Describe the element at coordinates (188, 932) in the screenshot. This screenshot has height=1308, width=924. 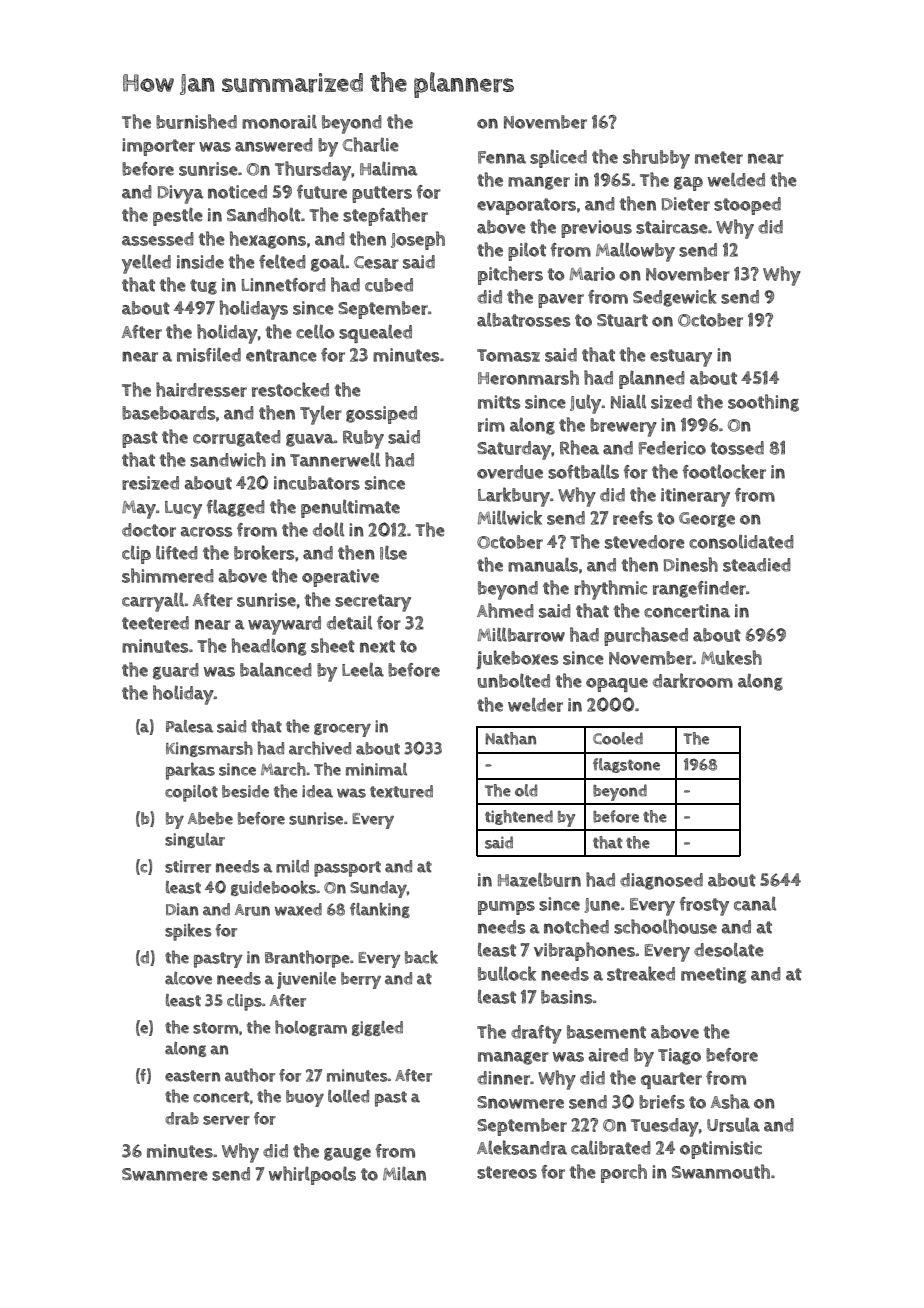
I see `spikes` at that location.
